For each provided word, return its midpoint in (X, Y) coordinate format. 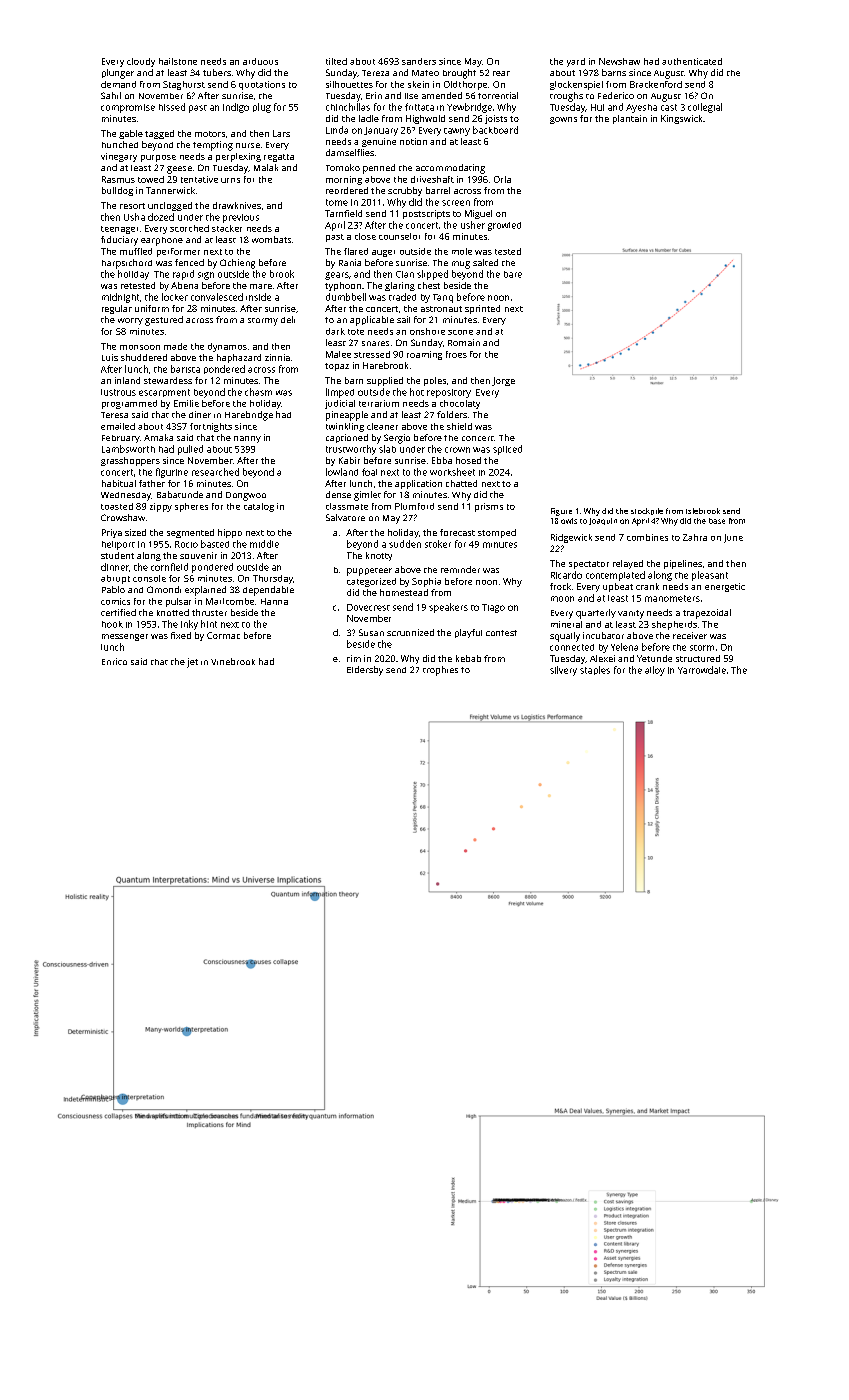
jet (192, 663)
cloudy (141, 62)
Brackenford (656, 84)
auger (383, 253)
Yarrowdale (702, 670)
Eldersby (365, 671)
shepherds (674, 625)
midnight (120, 298)
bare (513, 274)
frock (560, 586)
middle (264, 544)
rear (501, 73)
